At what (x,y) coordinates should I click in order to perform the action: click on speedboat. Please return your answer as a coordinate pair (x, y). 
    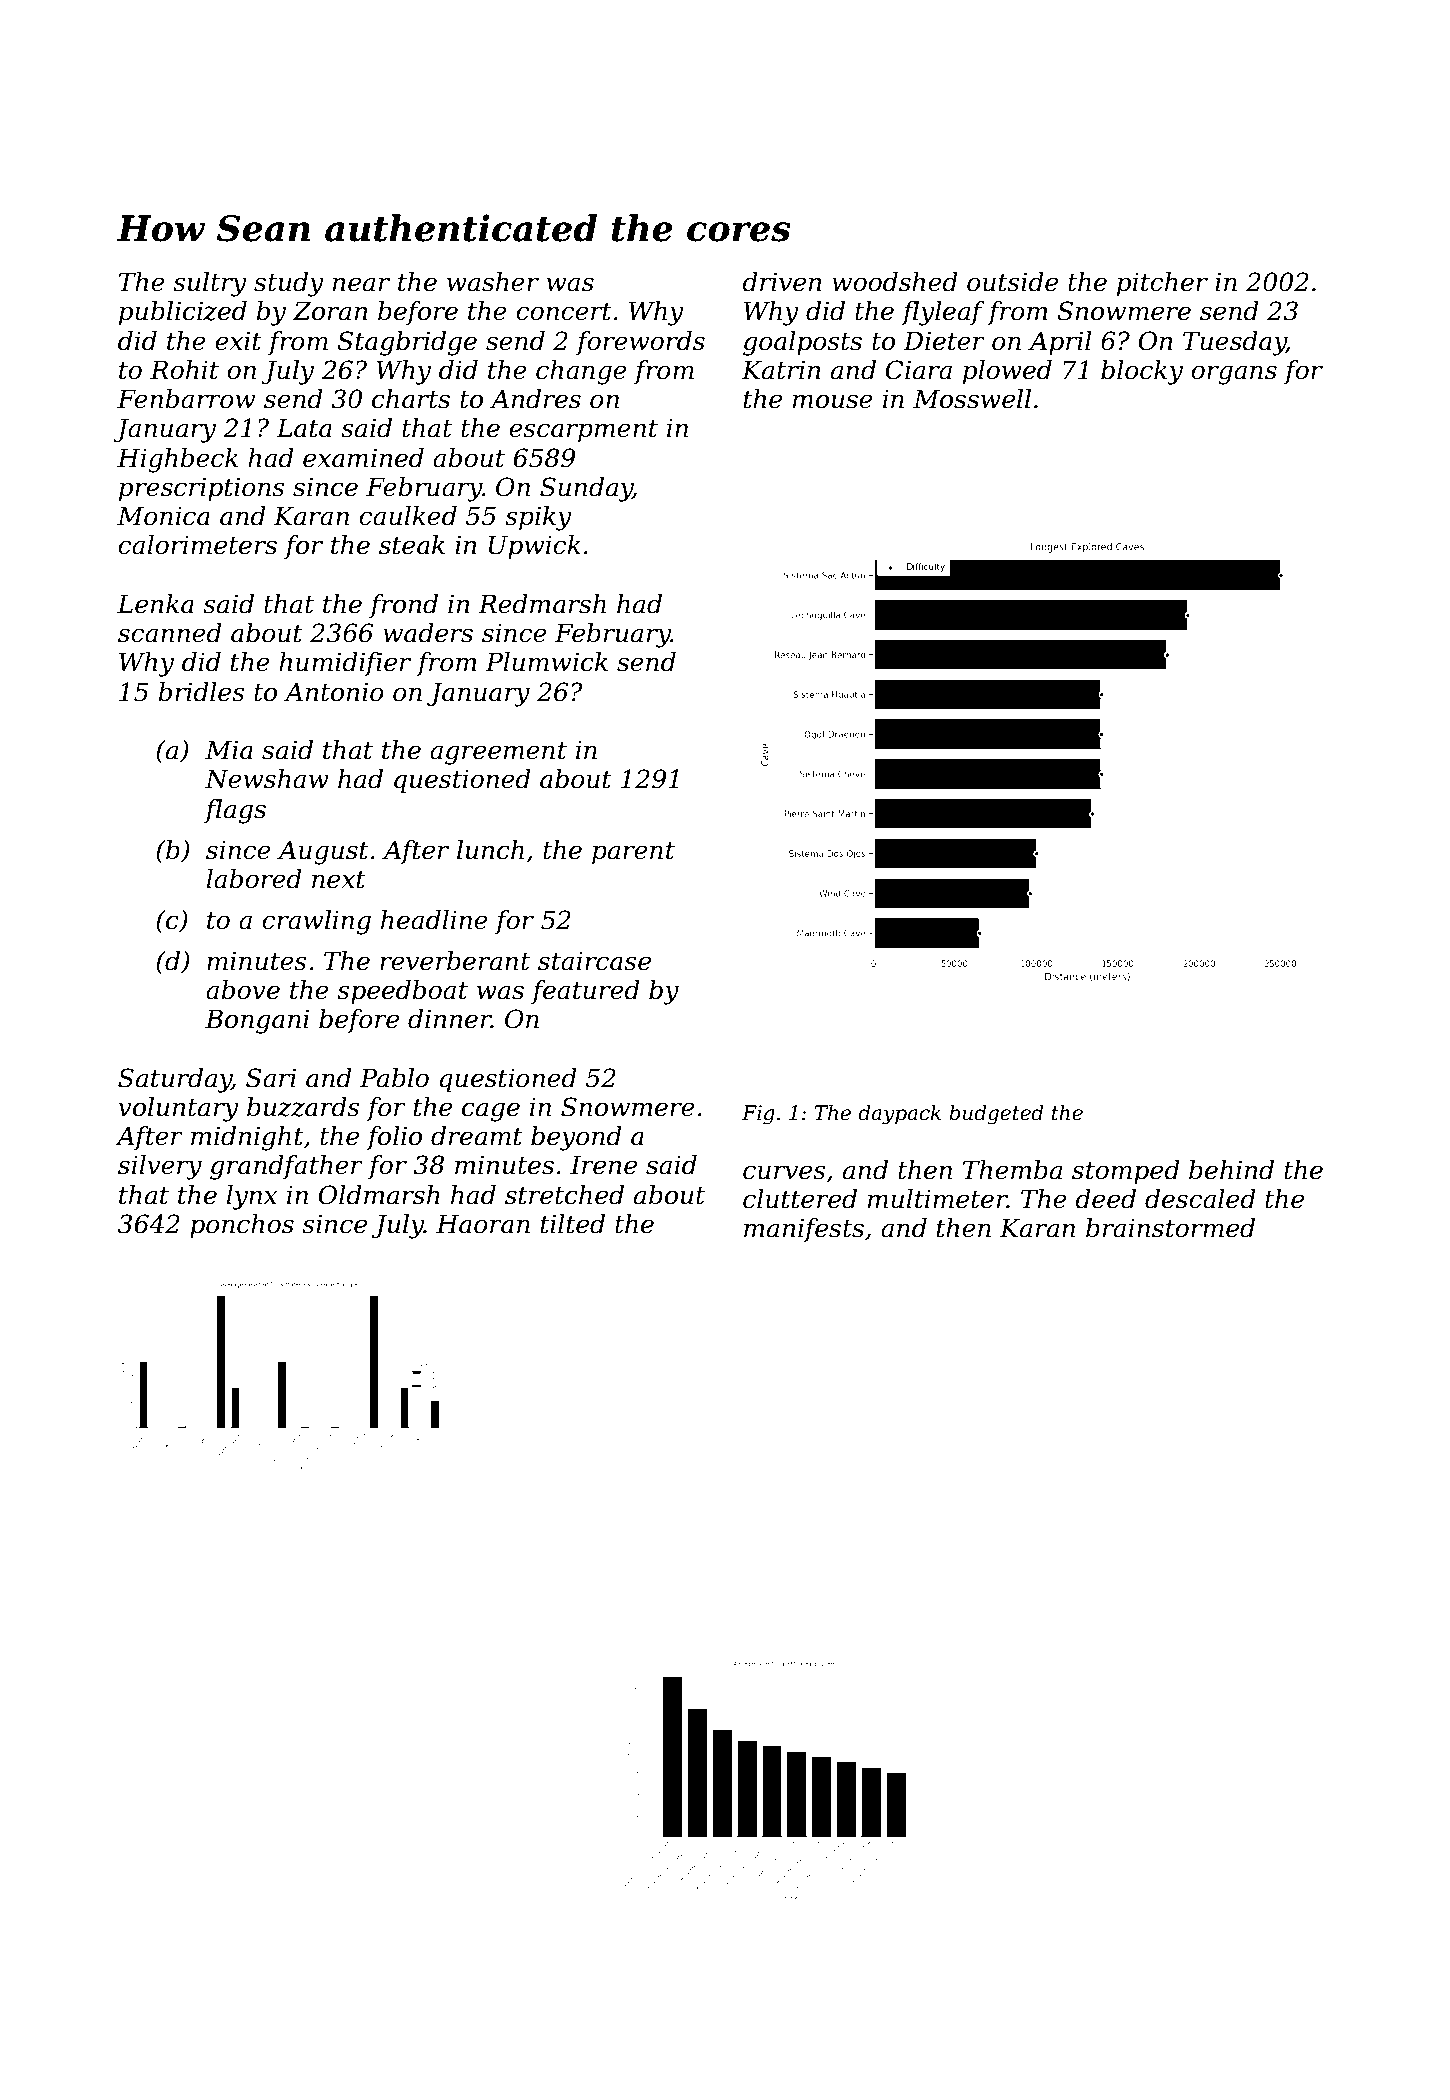
    Looking at the image, I should click on (402, 992).
